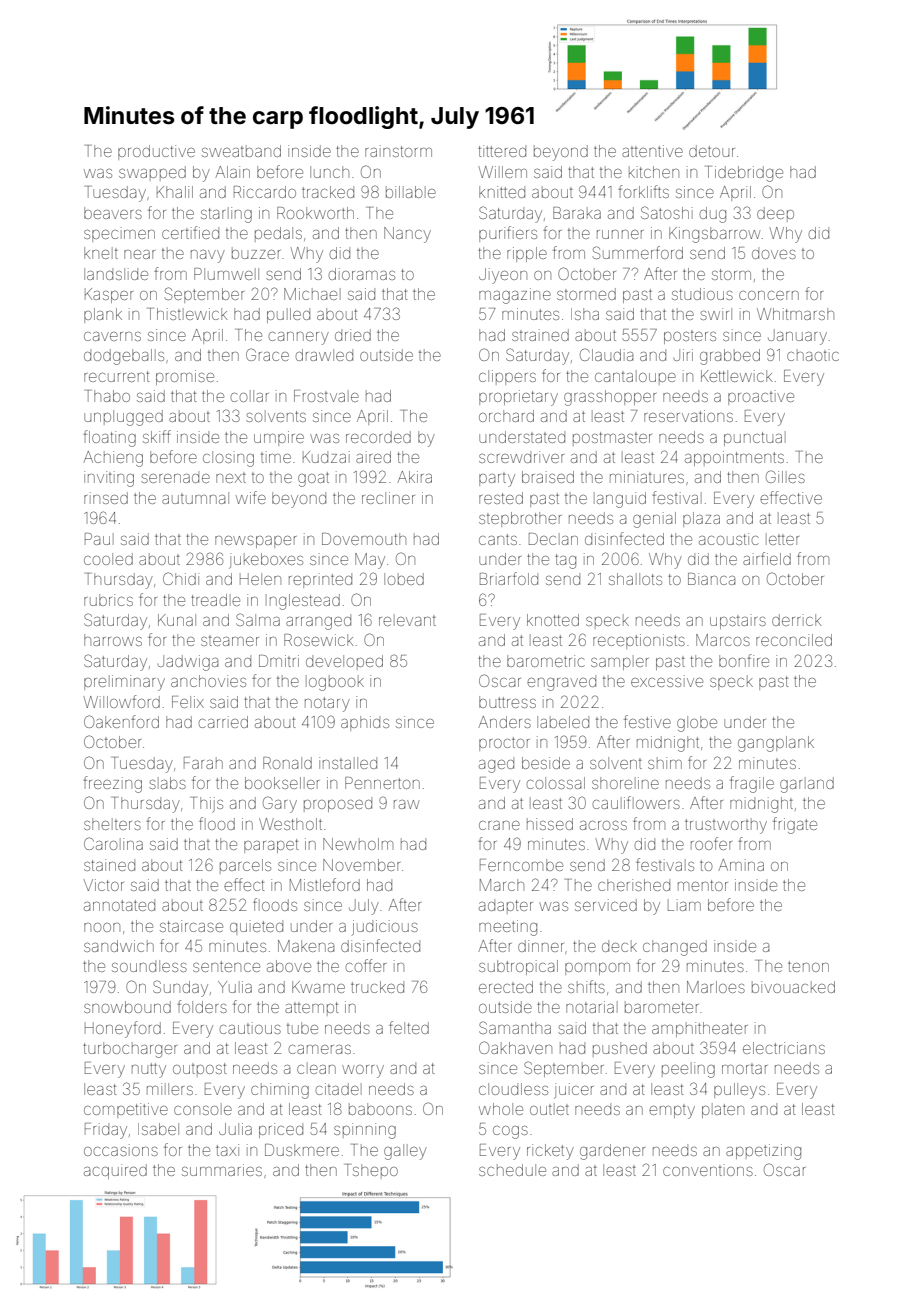  Describe the element at coordinates (499, 825) in the screenshot. I see `crane` at that location.
